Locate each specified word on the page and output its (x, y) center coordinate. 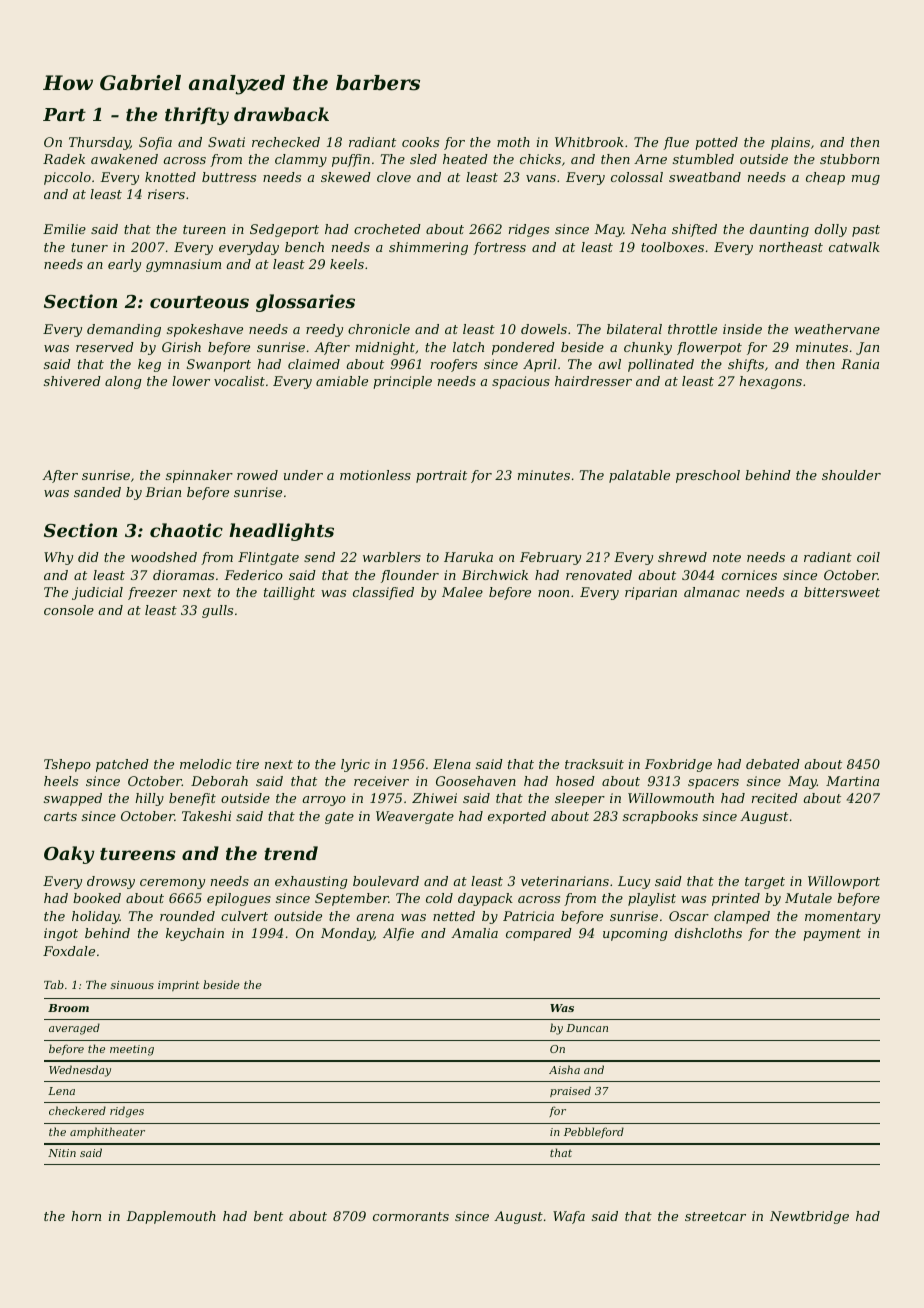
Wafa (569, 1217)
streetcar (715, 1216)
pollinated (661, 365)
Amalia (474, 933)
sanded (97, 492)
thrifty (197, 116)
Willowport (844, 882)
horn (86, 1216)
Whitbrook (589, 142)
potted (716, 143)
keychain (195, 934)
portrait (441, 476)
